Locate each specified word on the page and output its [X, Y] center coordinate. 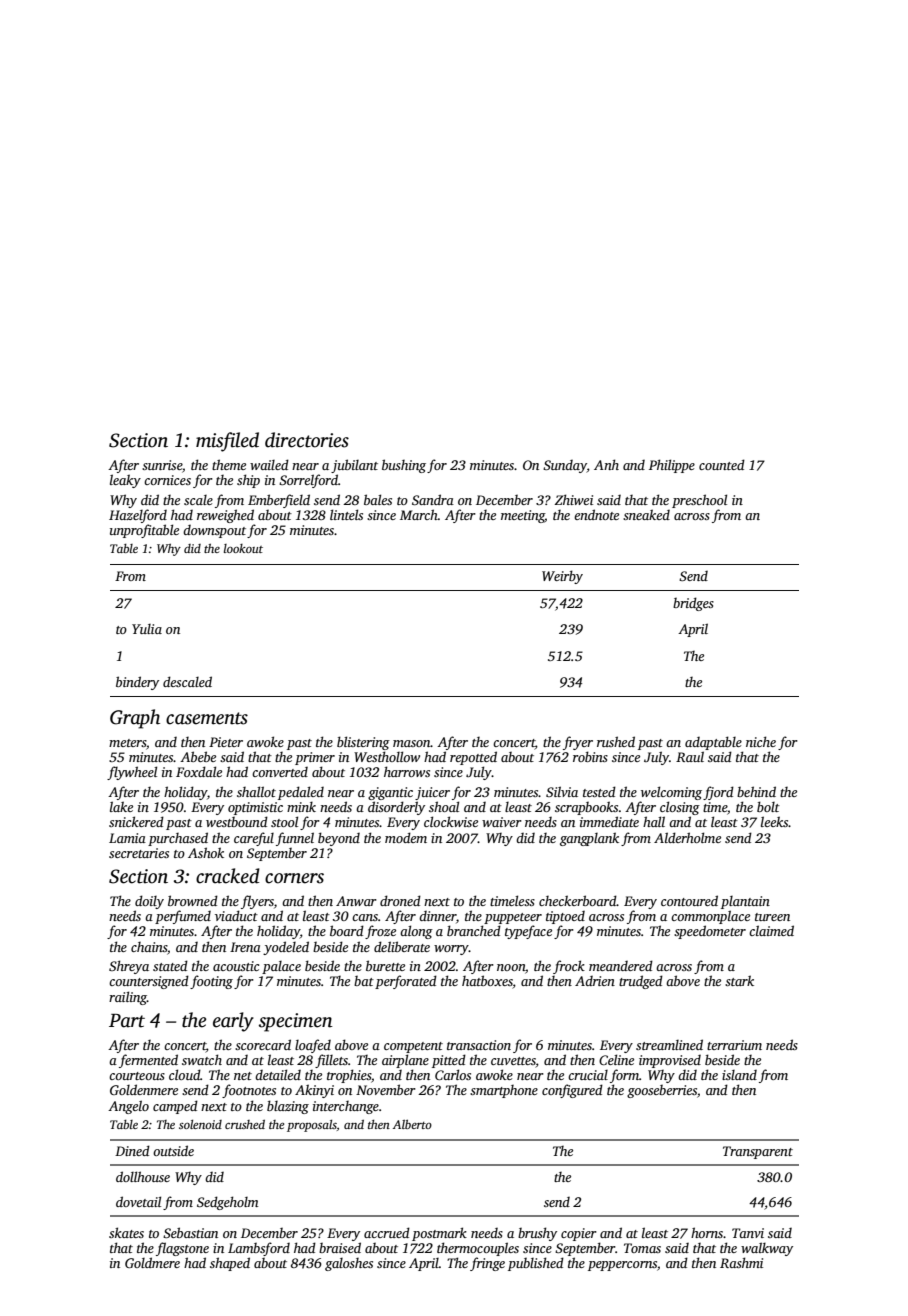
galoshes [349, 1264]
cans [365, 917]
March [419, 514]
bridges [693, 604]
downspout [214, 531]
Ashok [206, 852]
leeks [775, 821]
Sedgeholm [227, 1203]
